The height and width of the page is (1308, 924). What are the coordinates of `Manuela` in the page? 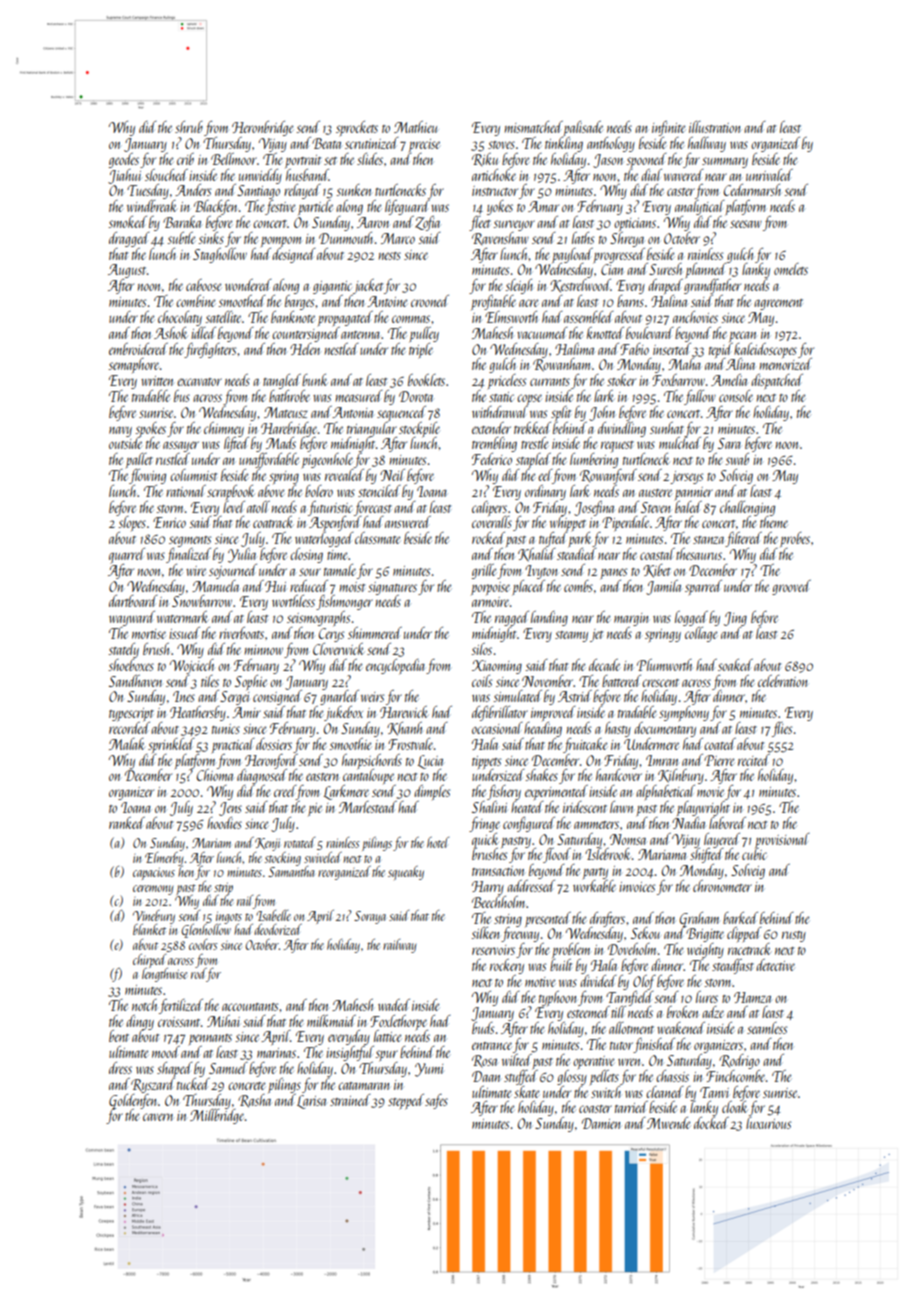 It's located at (215, 586).
